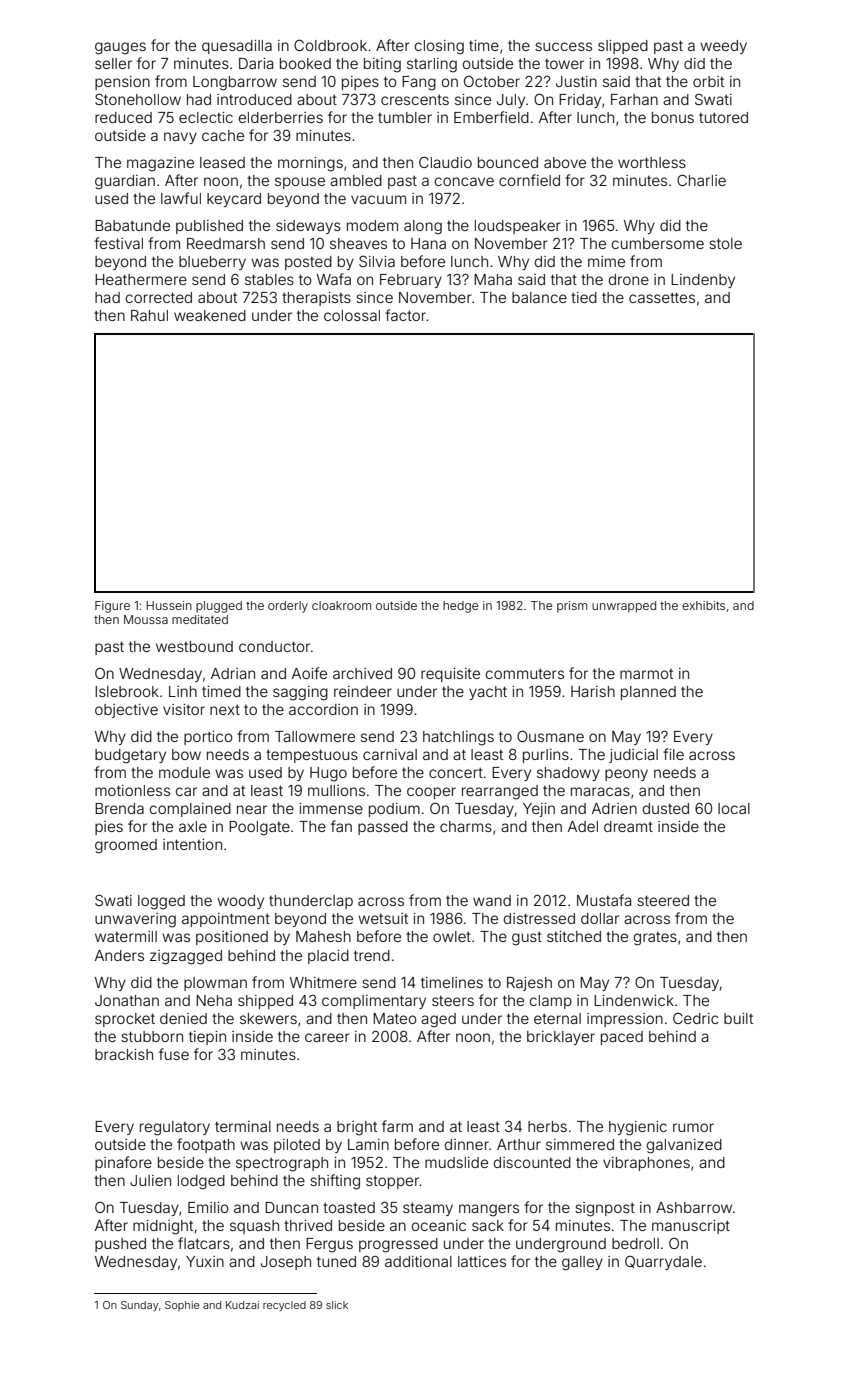  What do you see at coordinates (194, 646) in the page?
I see `westbound` at bounding box center [194, 646].
